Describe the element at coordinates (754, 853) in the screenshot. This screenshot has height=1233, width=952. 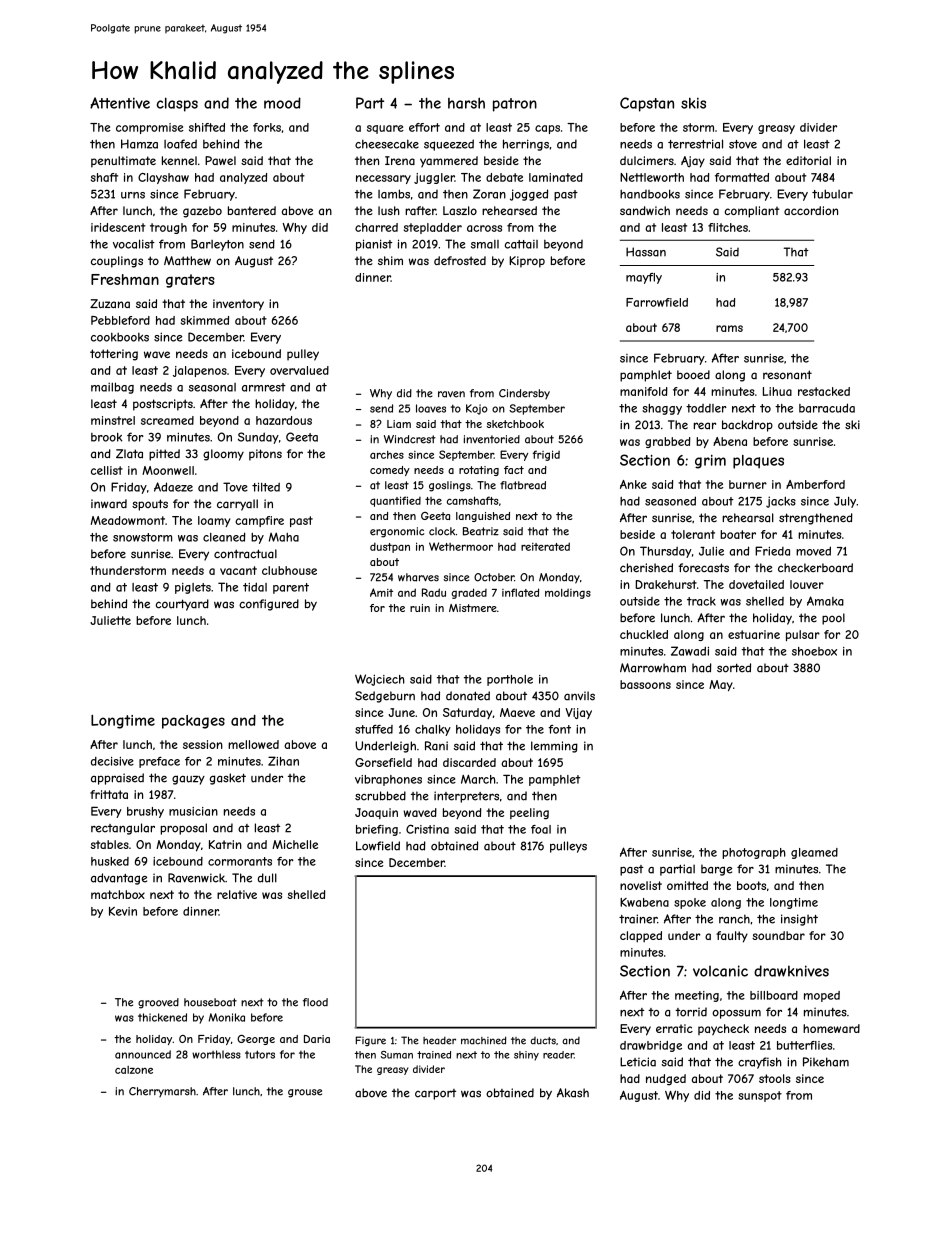
I see `photograph` at that location.
